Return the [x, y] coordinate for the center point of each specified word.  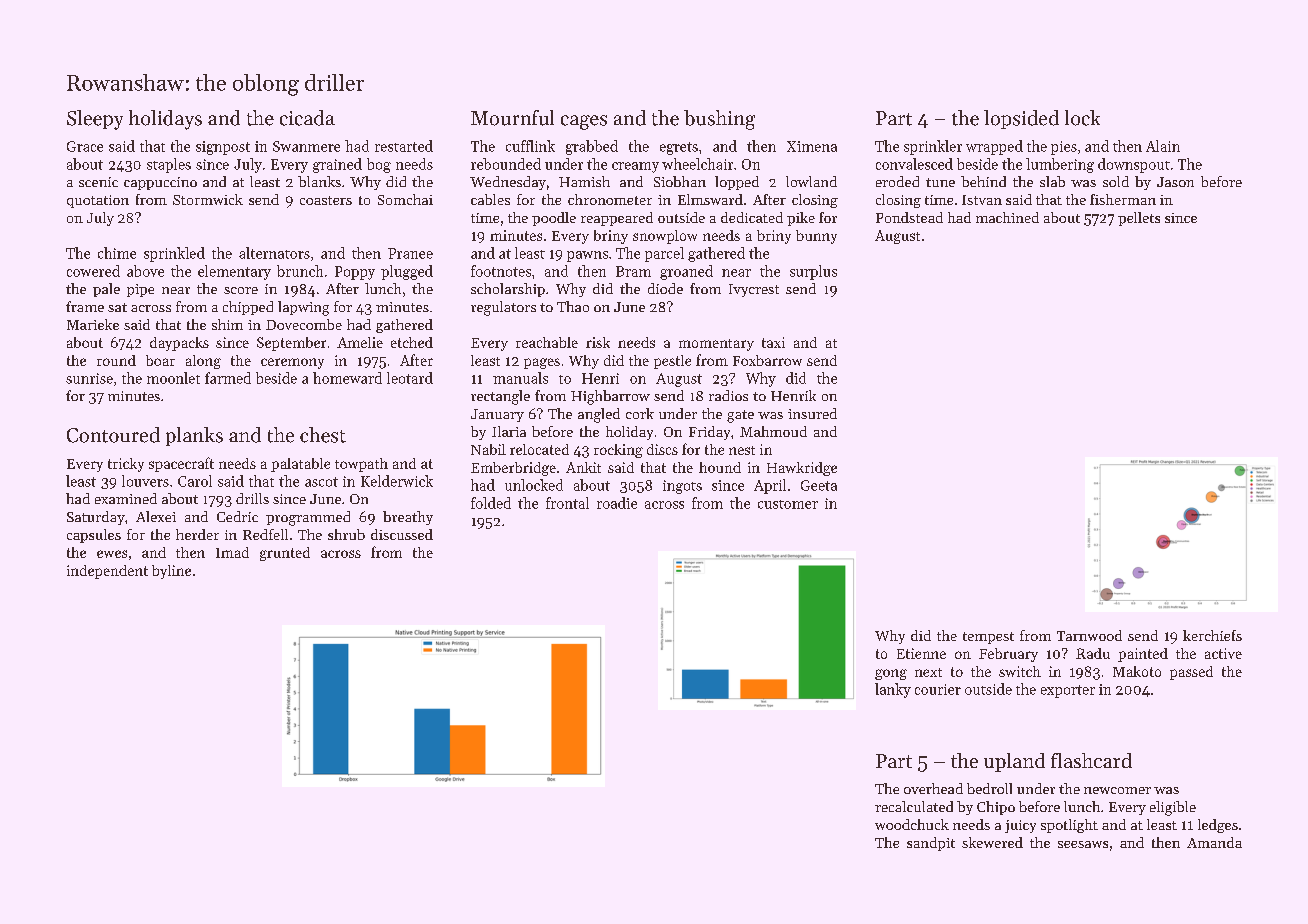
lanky [893, 690]
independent [107, 572]
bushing [719, 120]
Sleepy [95, 120]
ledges [1218, 826]
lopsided [1021, 119]
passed [1191, 673]
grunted [285, 554]
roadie [617, 503]
